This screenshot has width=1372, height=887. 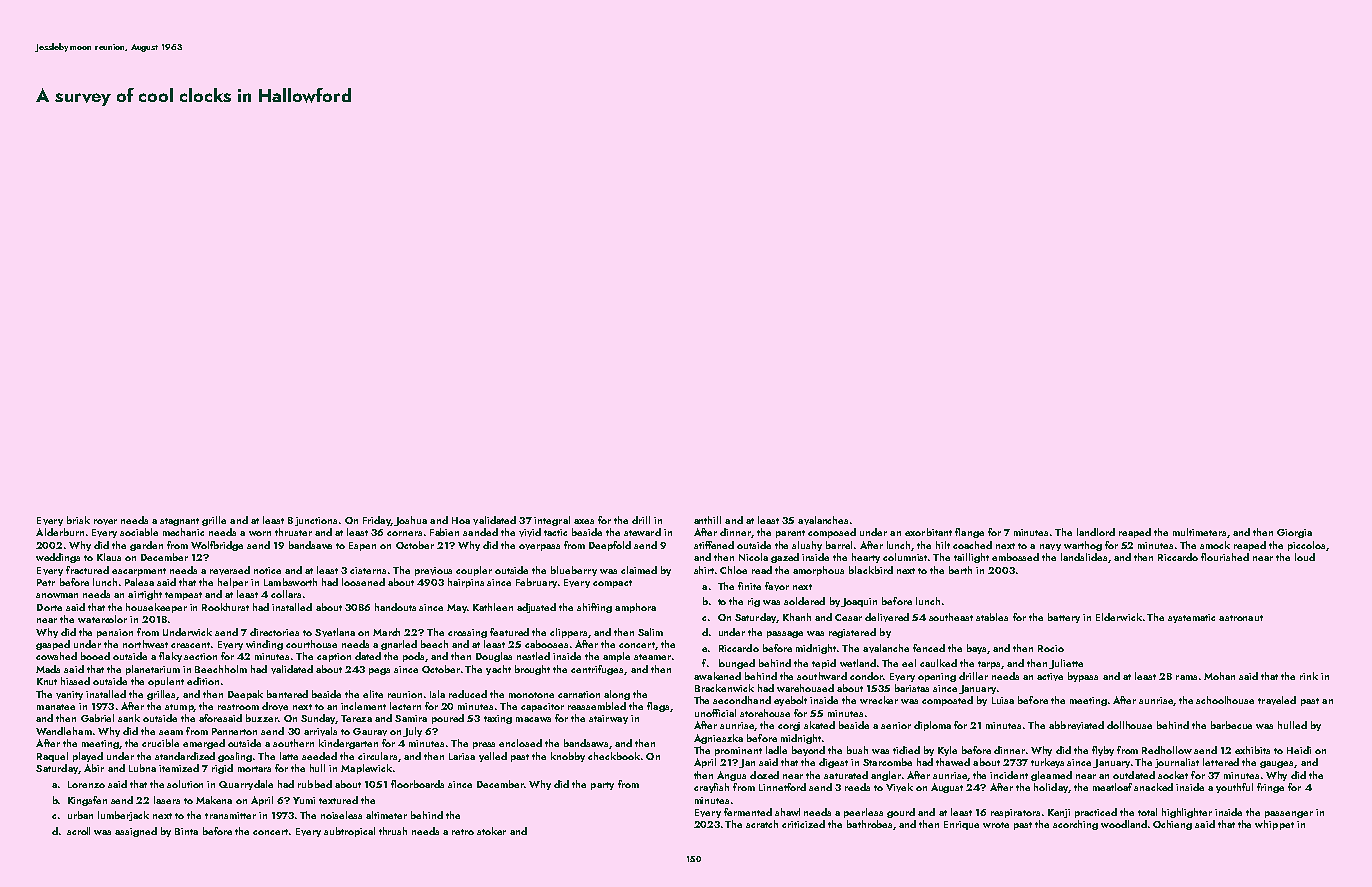 What do you see at coordinates (635, 608) in the screenshot?
I see `amphora` at bounding box center [635, 608].
